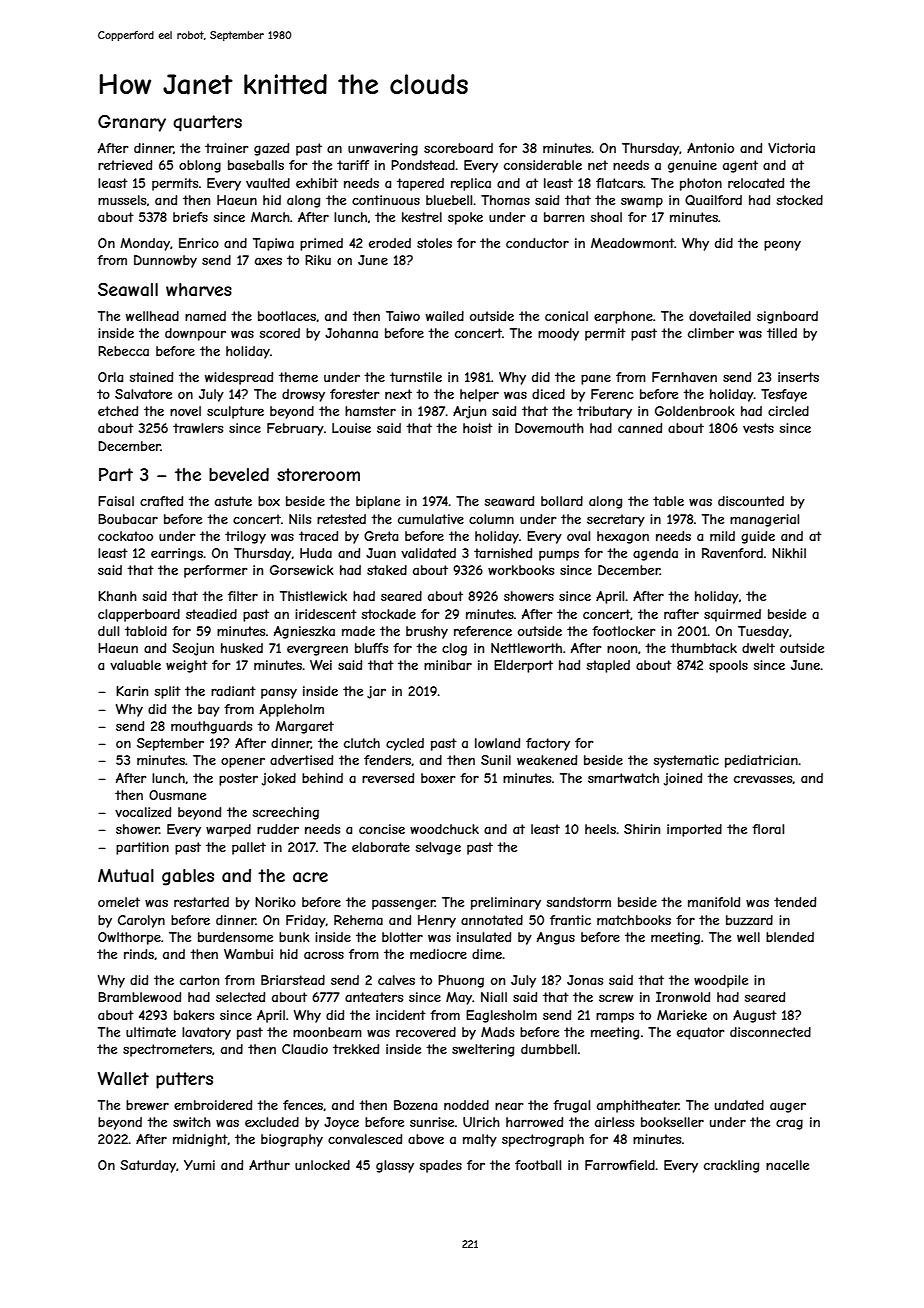  Describe the element at coordinates (543, 165) in the screenshot. I see `considerable` at that location.
